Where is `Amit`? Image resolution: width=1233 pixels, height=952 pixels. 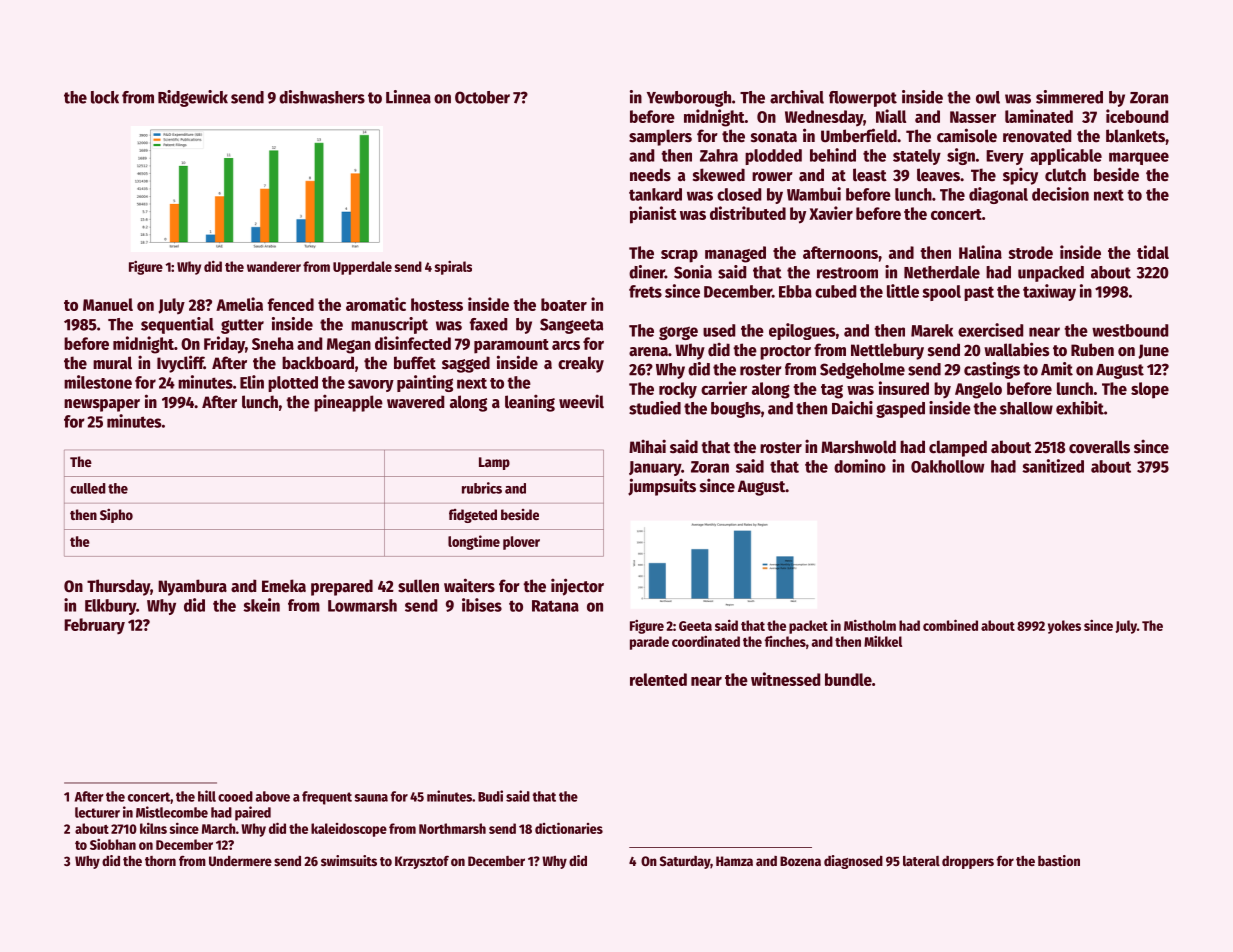
Amit is located at coordinates (1057, 369).
